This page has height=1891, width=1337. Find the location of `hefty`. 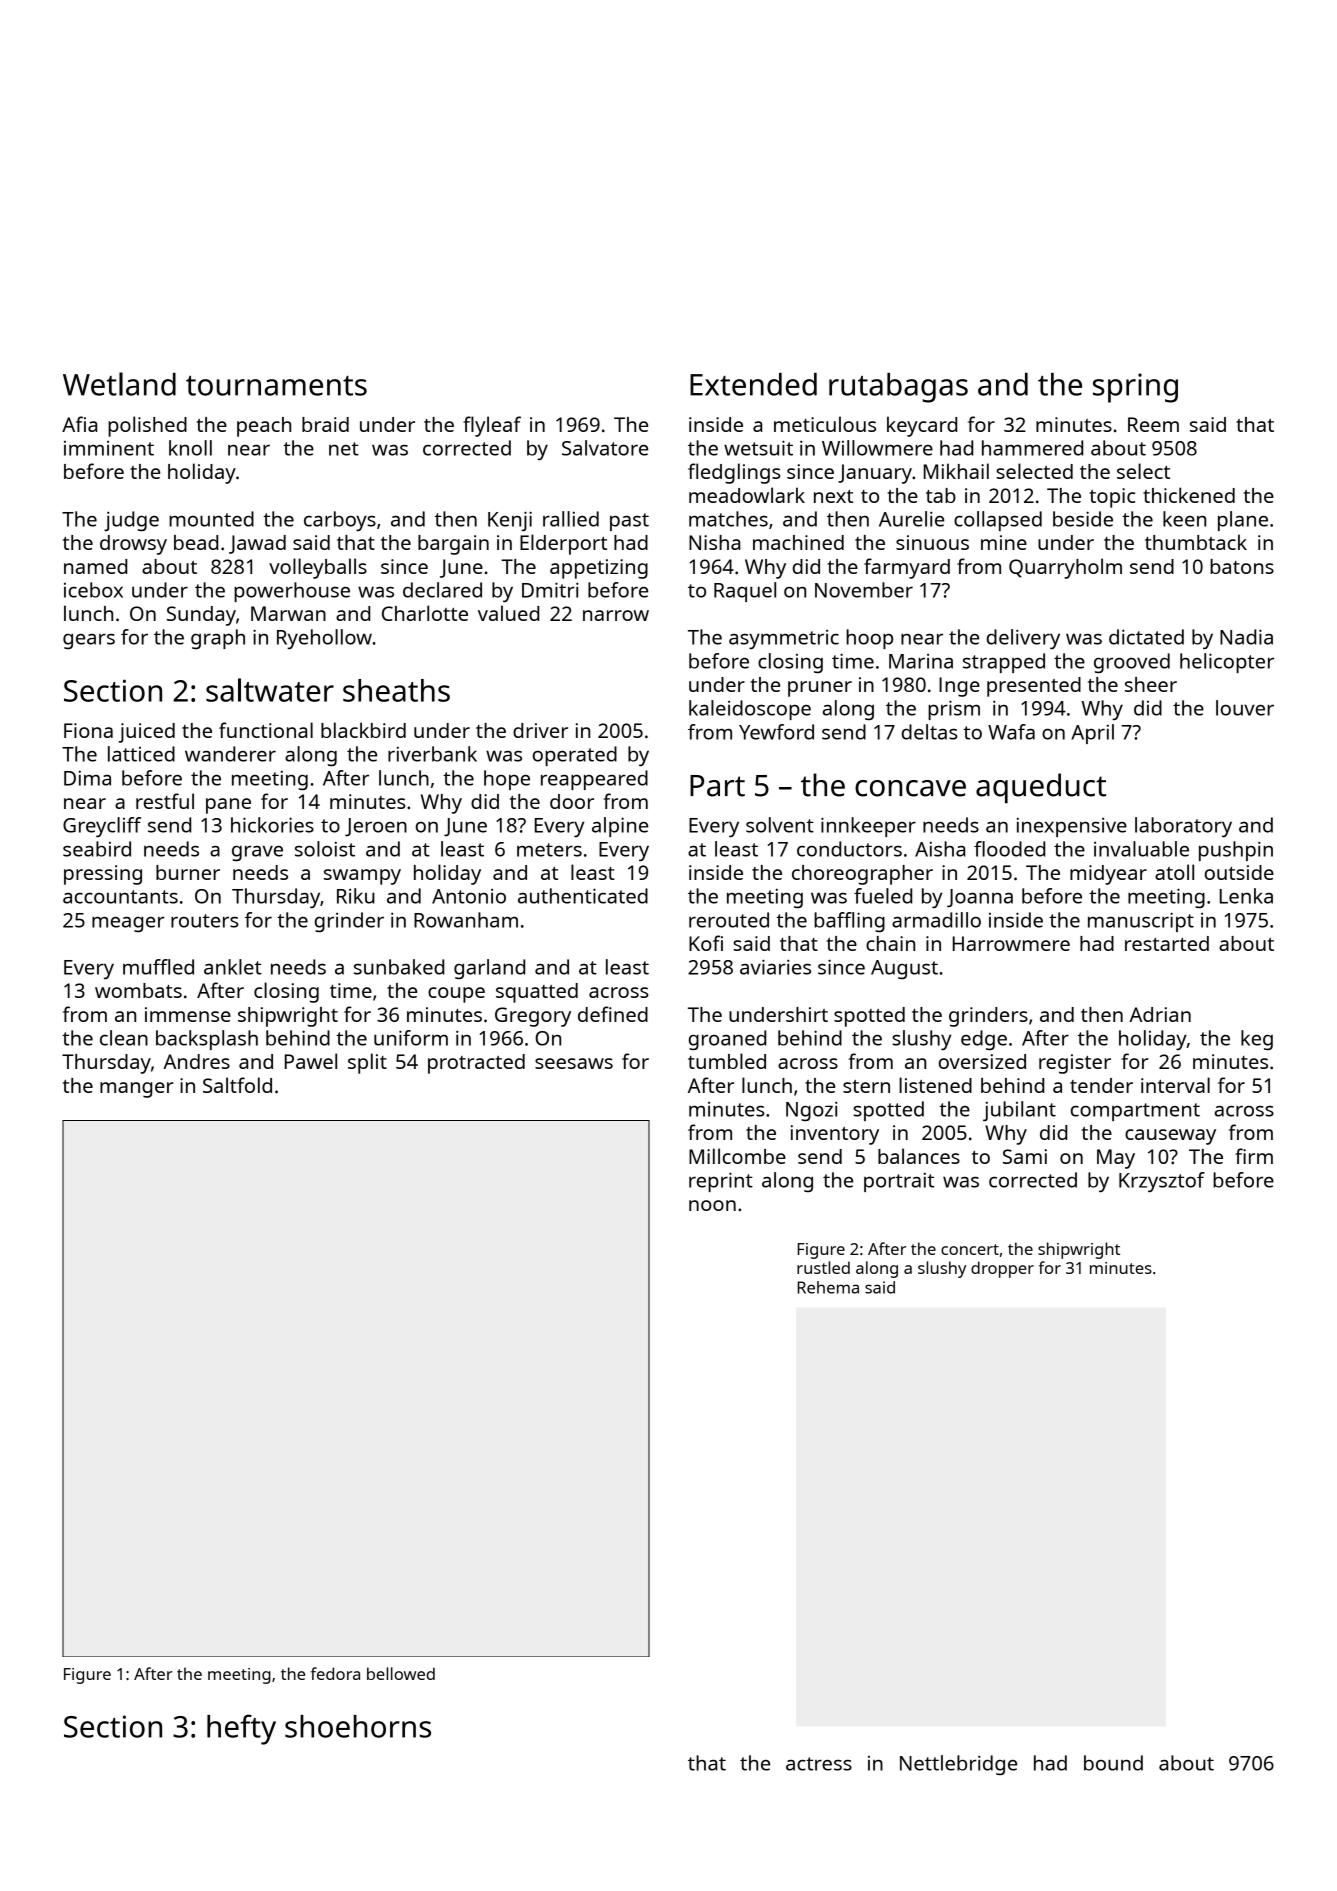

hefty is located at coordinates (241, 1729).
